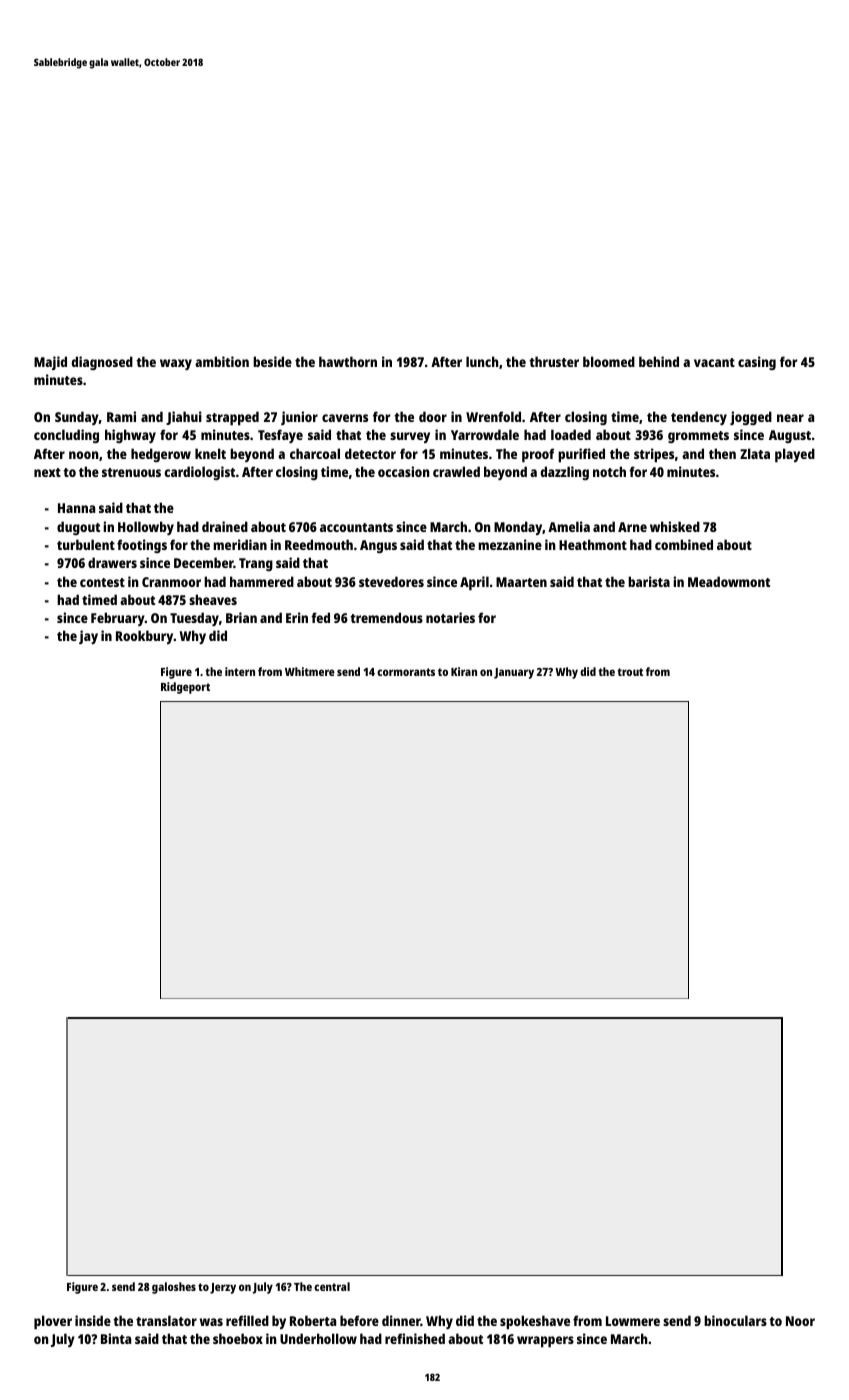  I want to click on shoebox, so click(238, 1338).
